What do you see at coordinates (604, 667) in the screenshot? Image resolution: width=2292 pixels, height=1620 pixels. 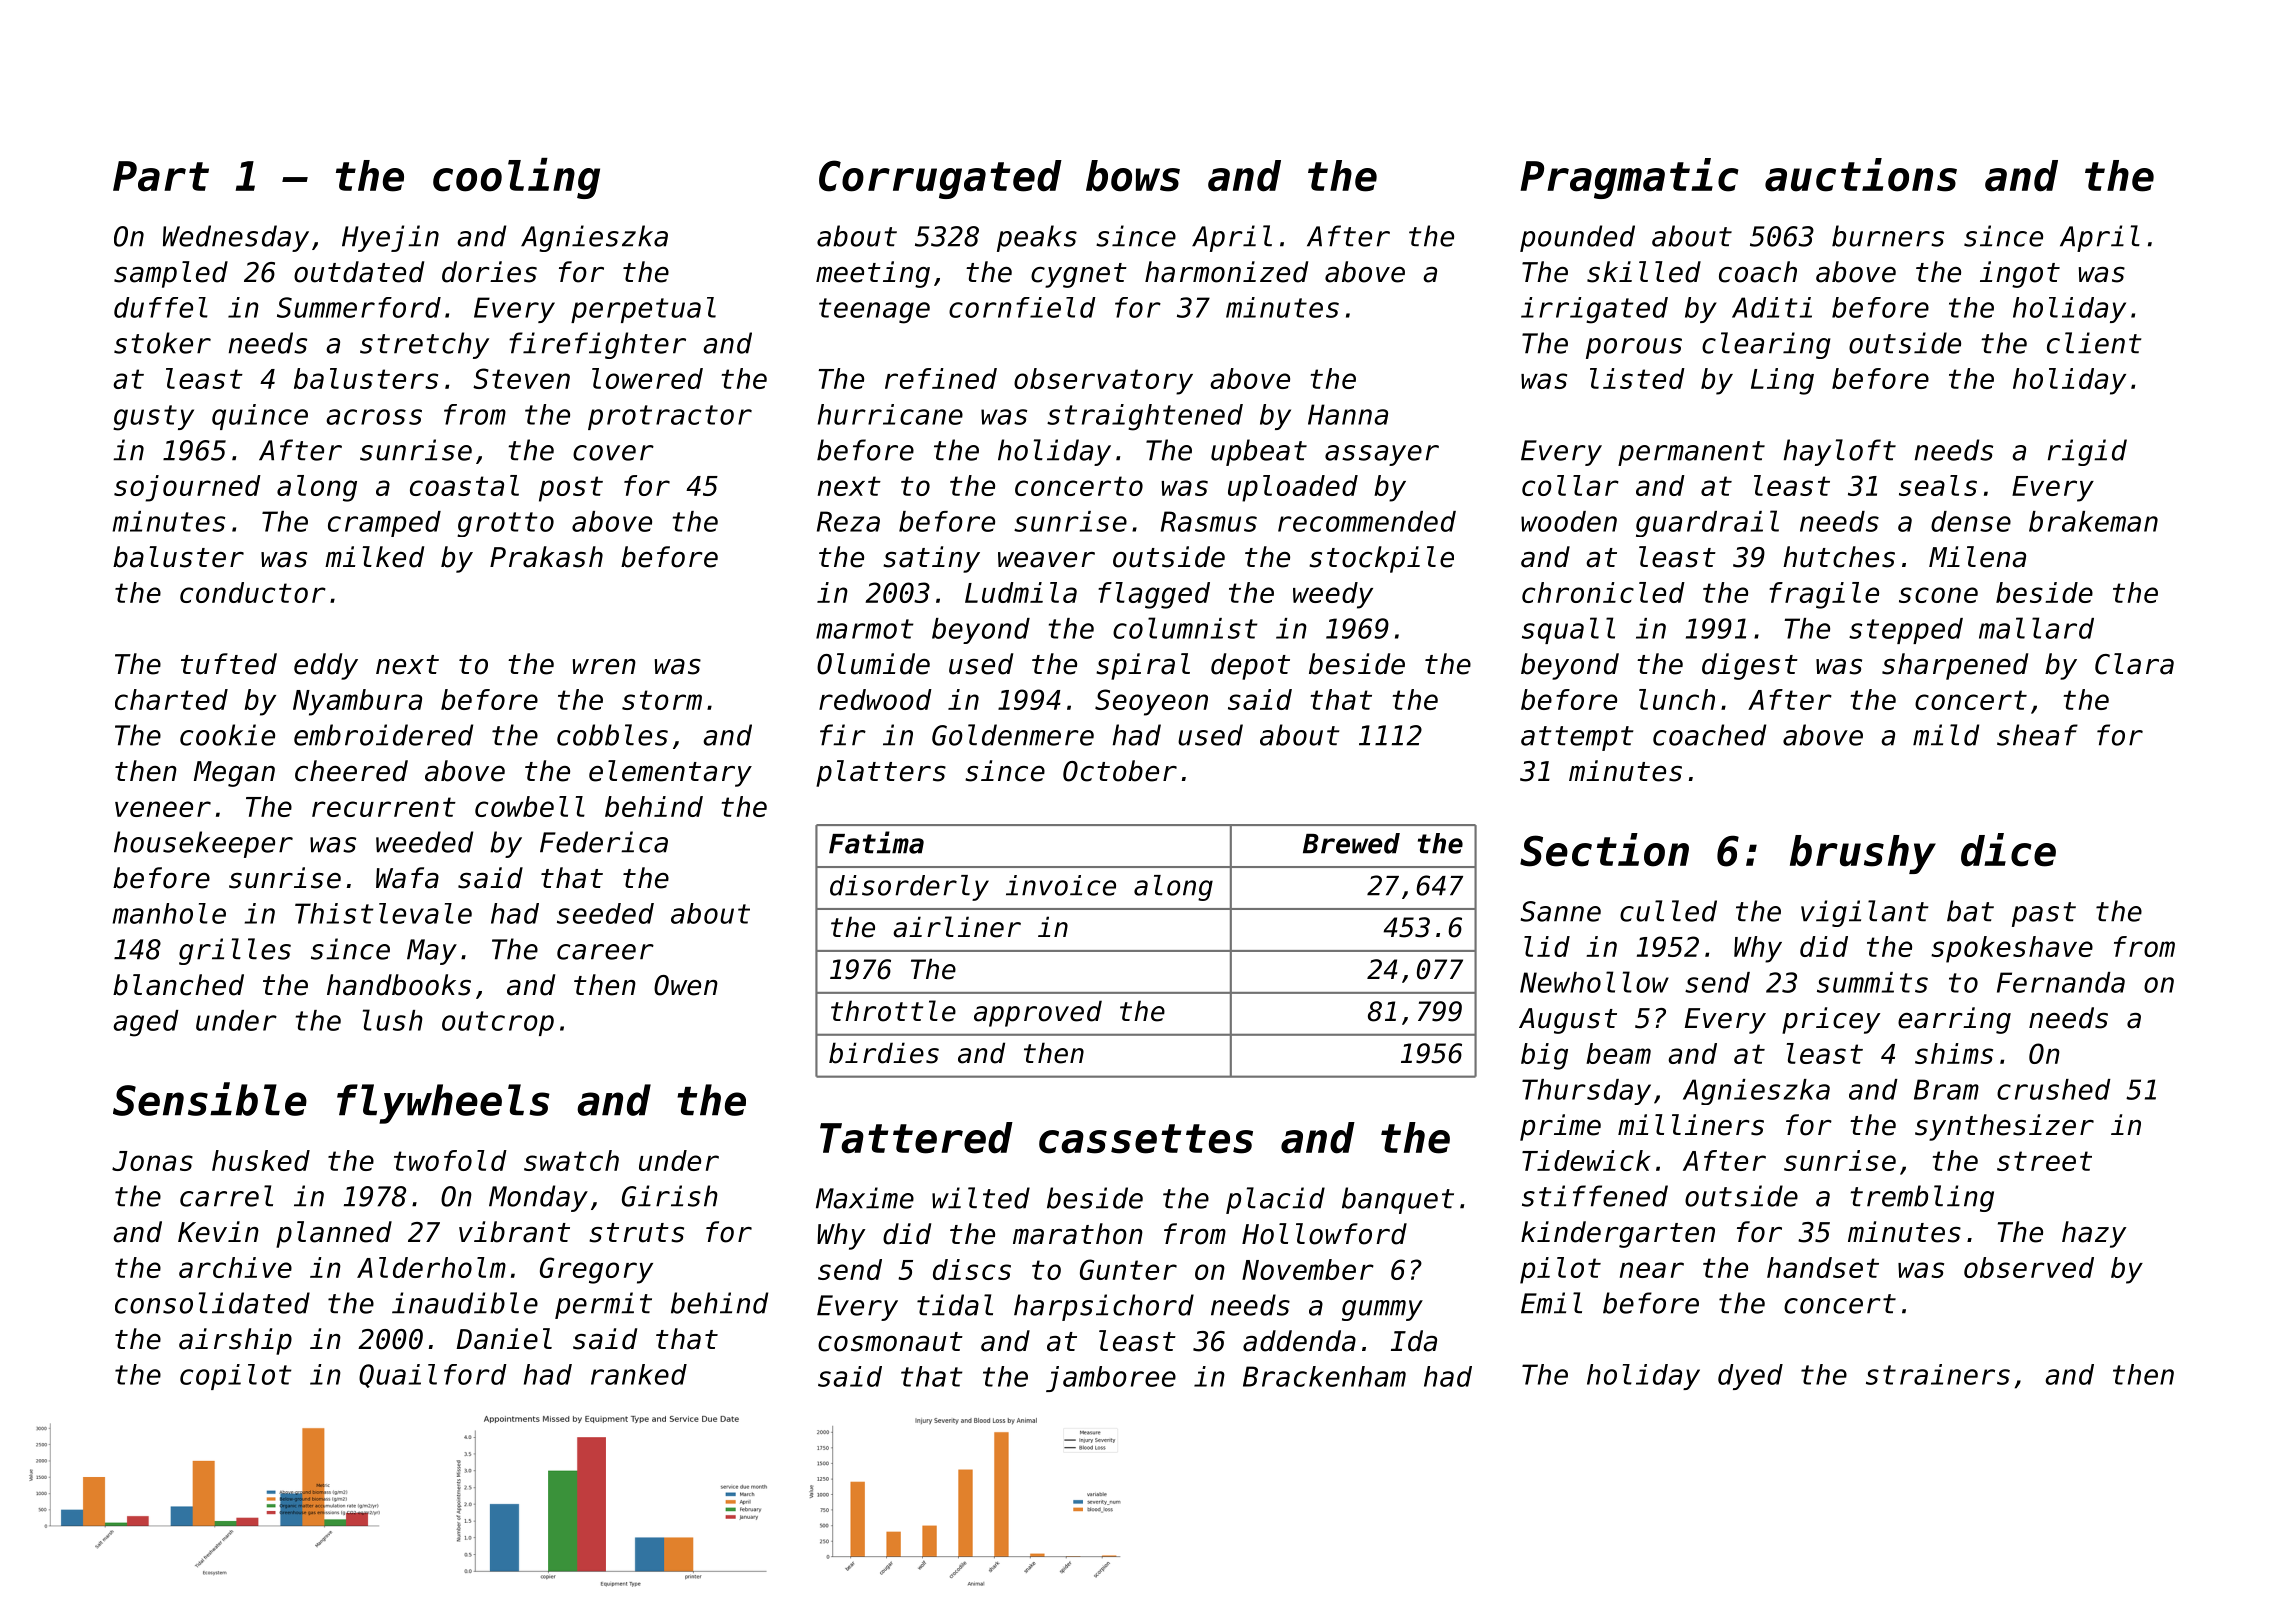 I see `wren` at bounding box center [604, 667].
